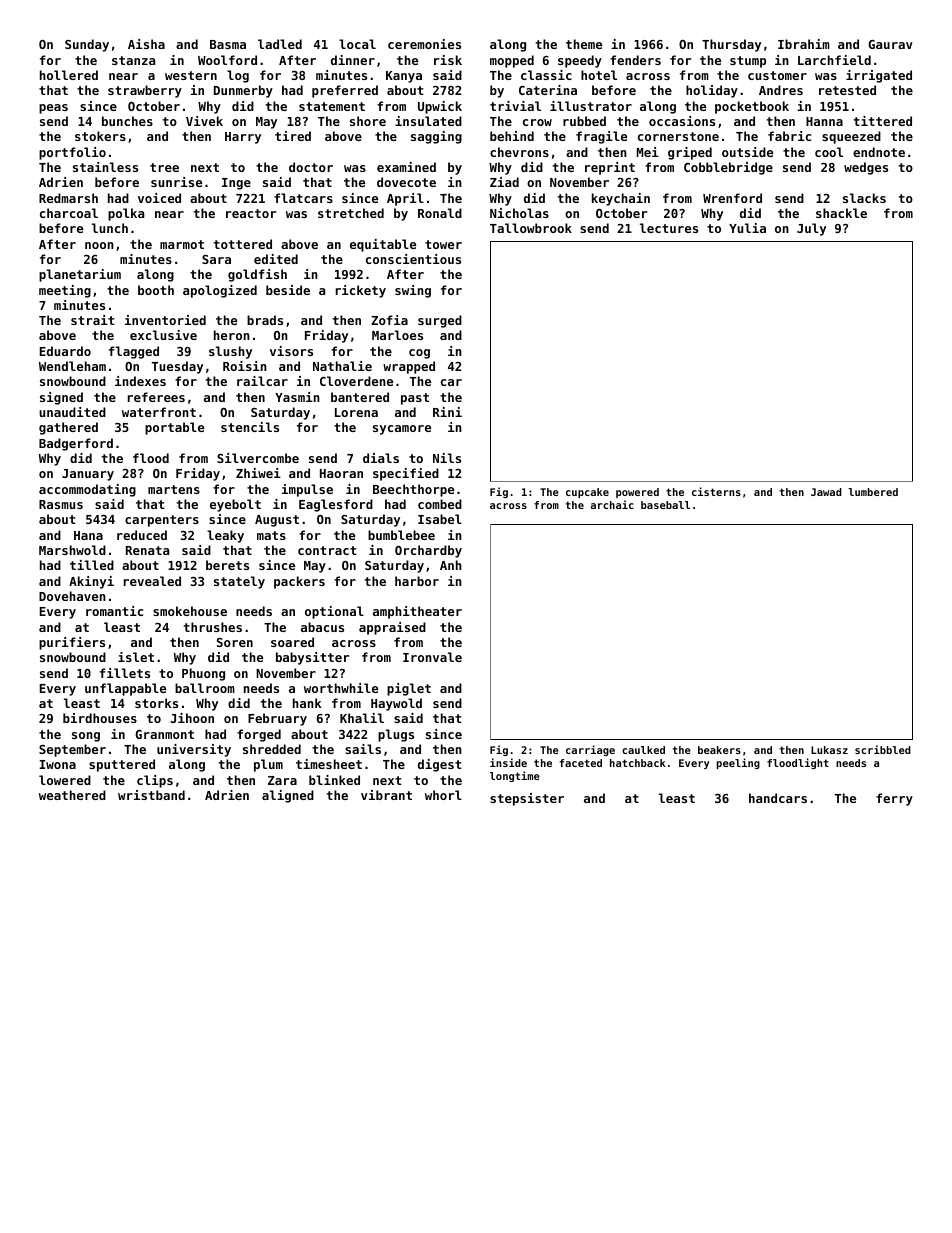 Image resolution: width=952 pixels, height=1233 pixels. Describe the element at coordinates (53, 109) in the page. I see `peas` at that location.
